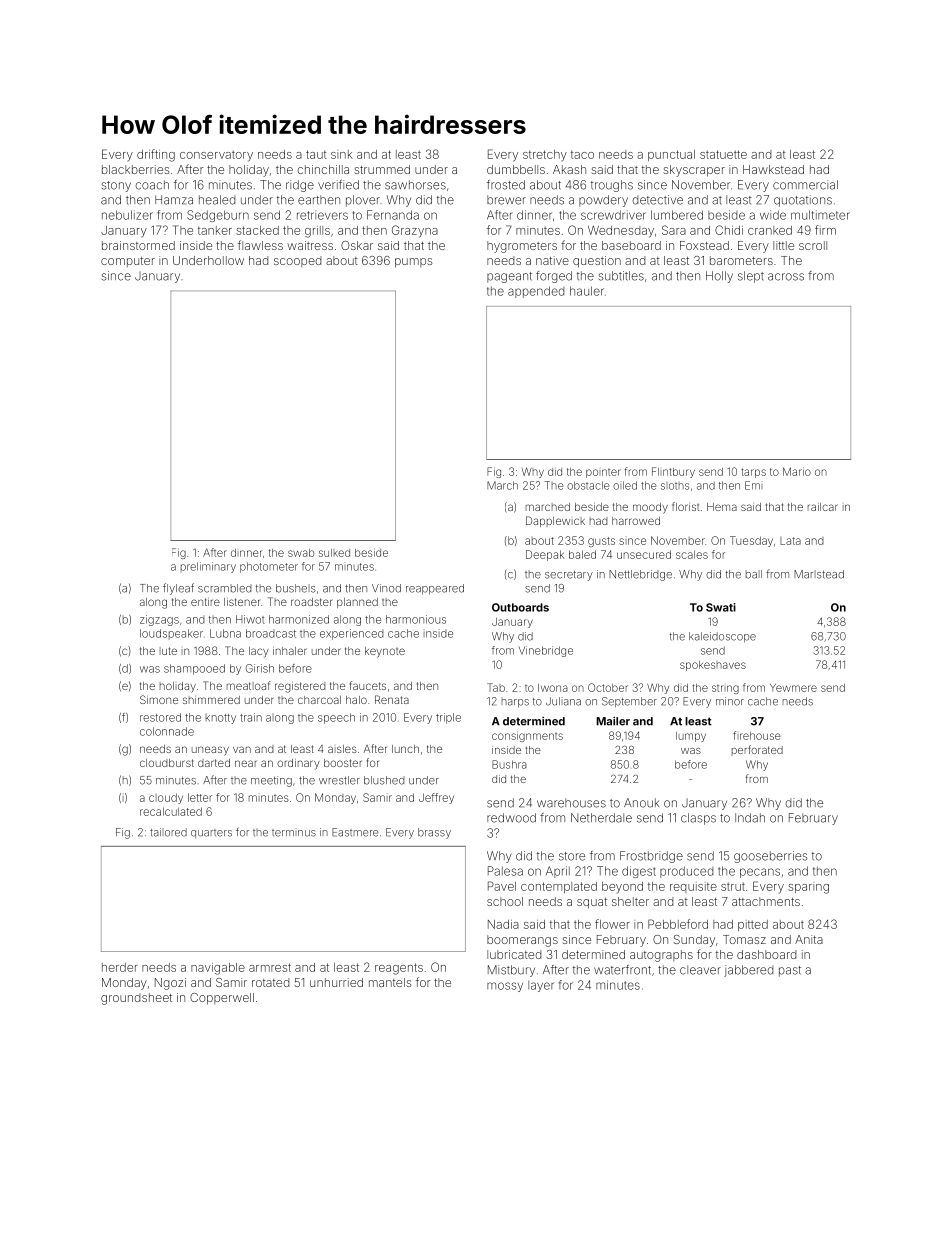 The image size is (952, 1233). What do you see at coordinates (128, 262) in the document?
I see `computer` at bounding box center [128, 262].
